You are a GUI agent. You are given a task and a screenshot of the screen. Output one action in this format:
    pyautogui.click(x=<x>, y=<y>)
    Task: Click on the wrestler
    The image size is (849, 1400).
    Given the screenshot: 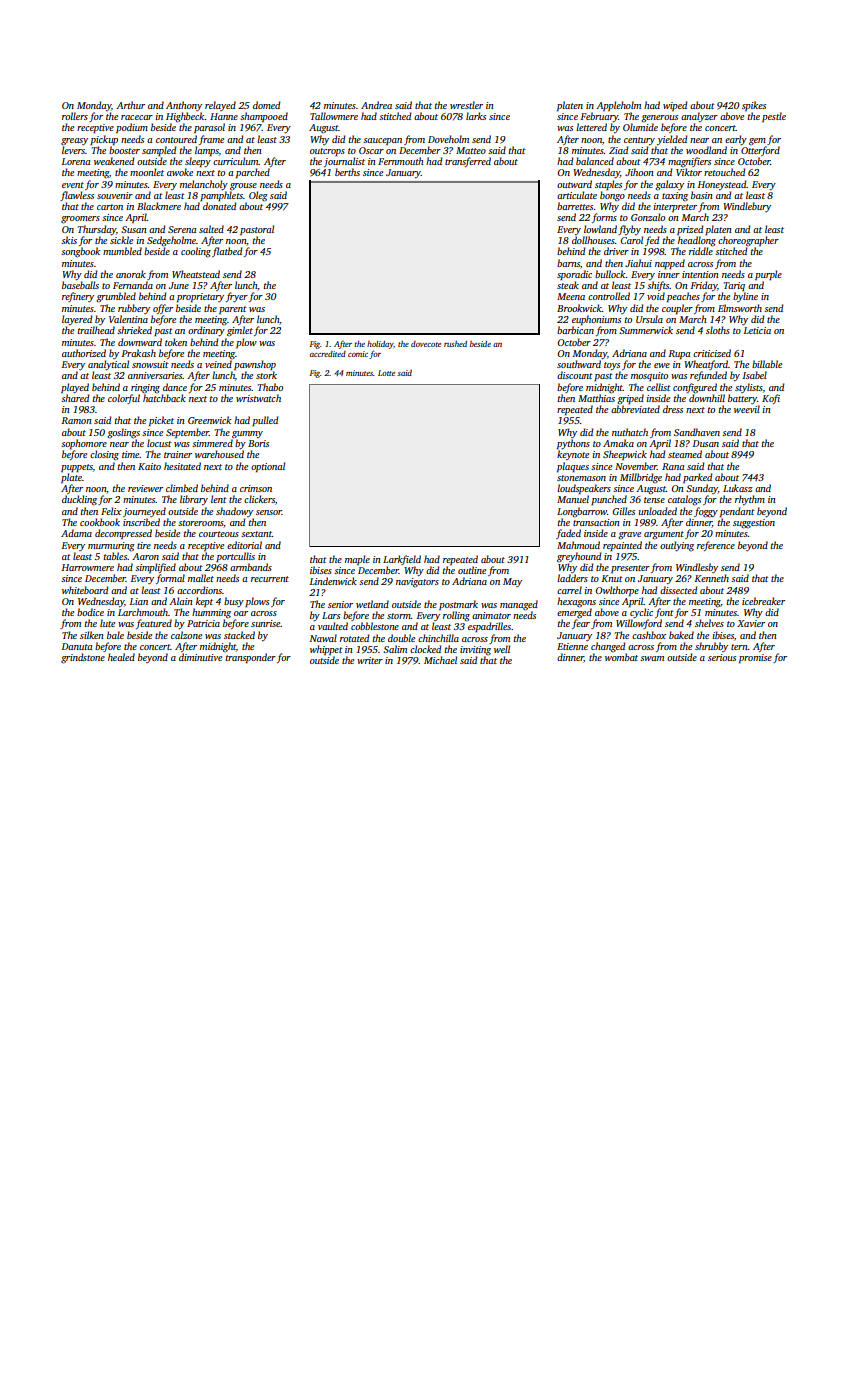 What is the action you would take?
    pyautogui.click(x=466, y=105)
